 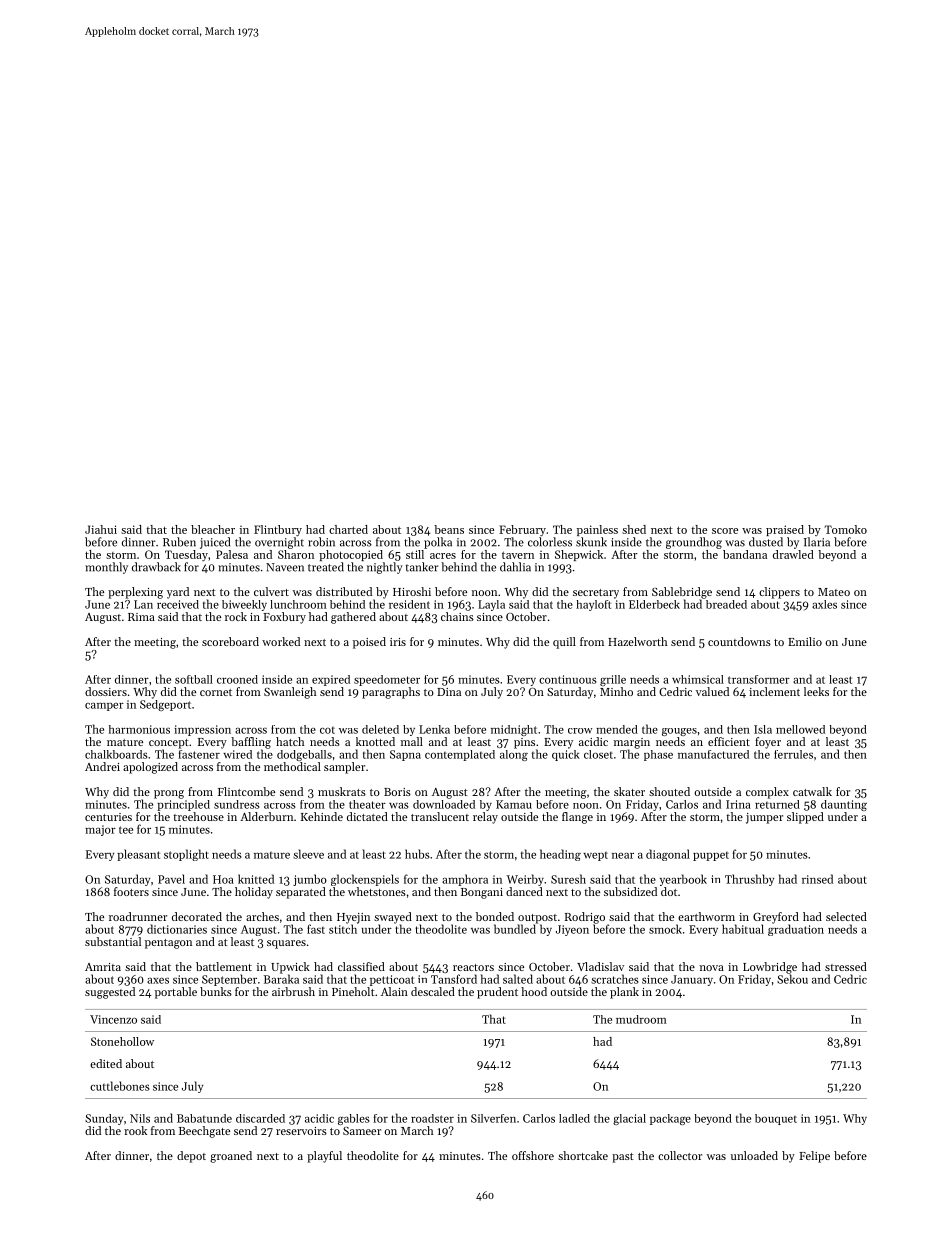 I want to click on February, so click(x=522, y=531).
